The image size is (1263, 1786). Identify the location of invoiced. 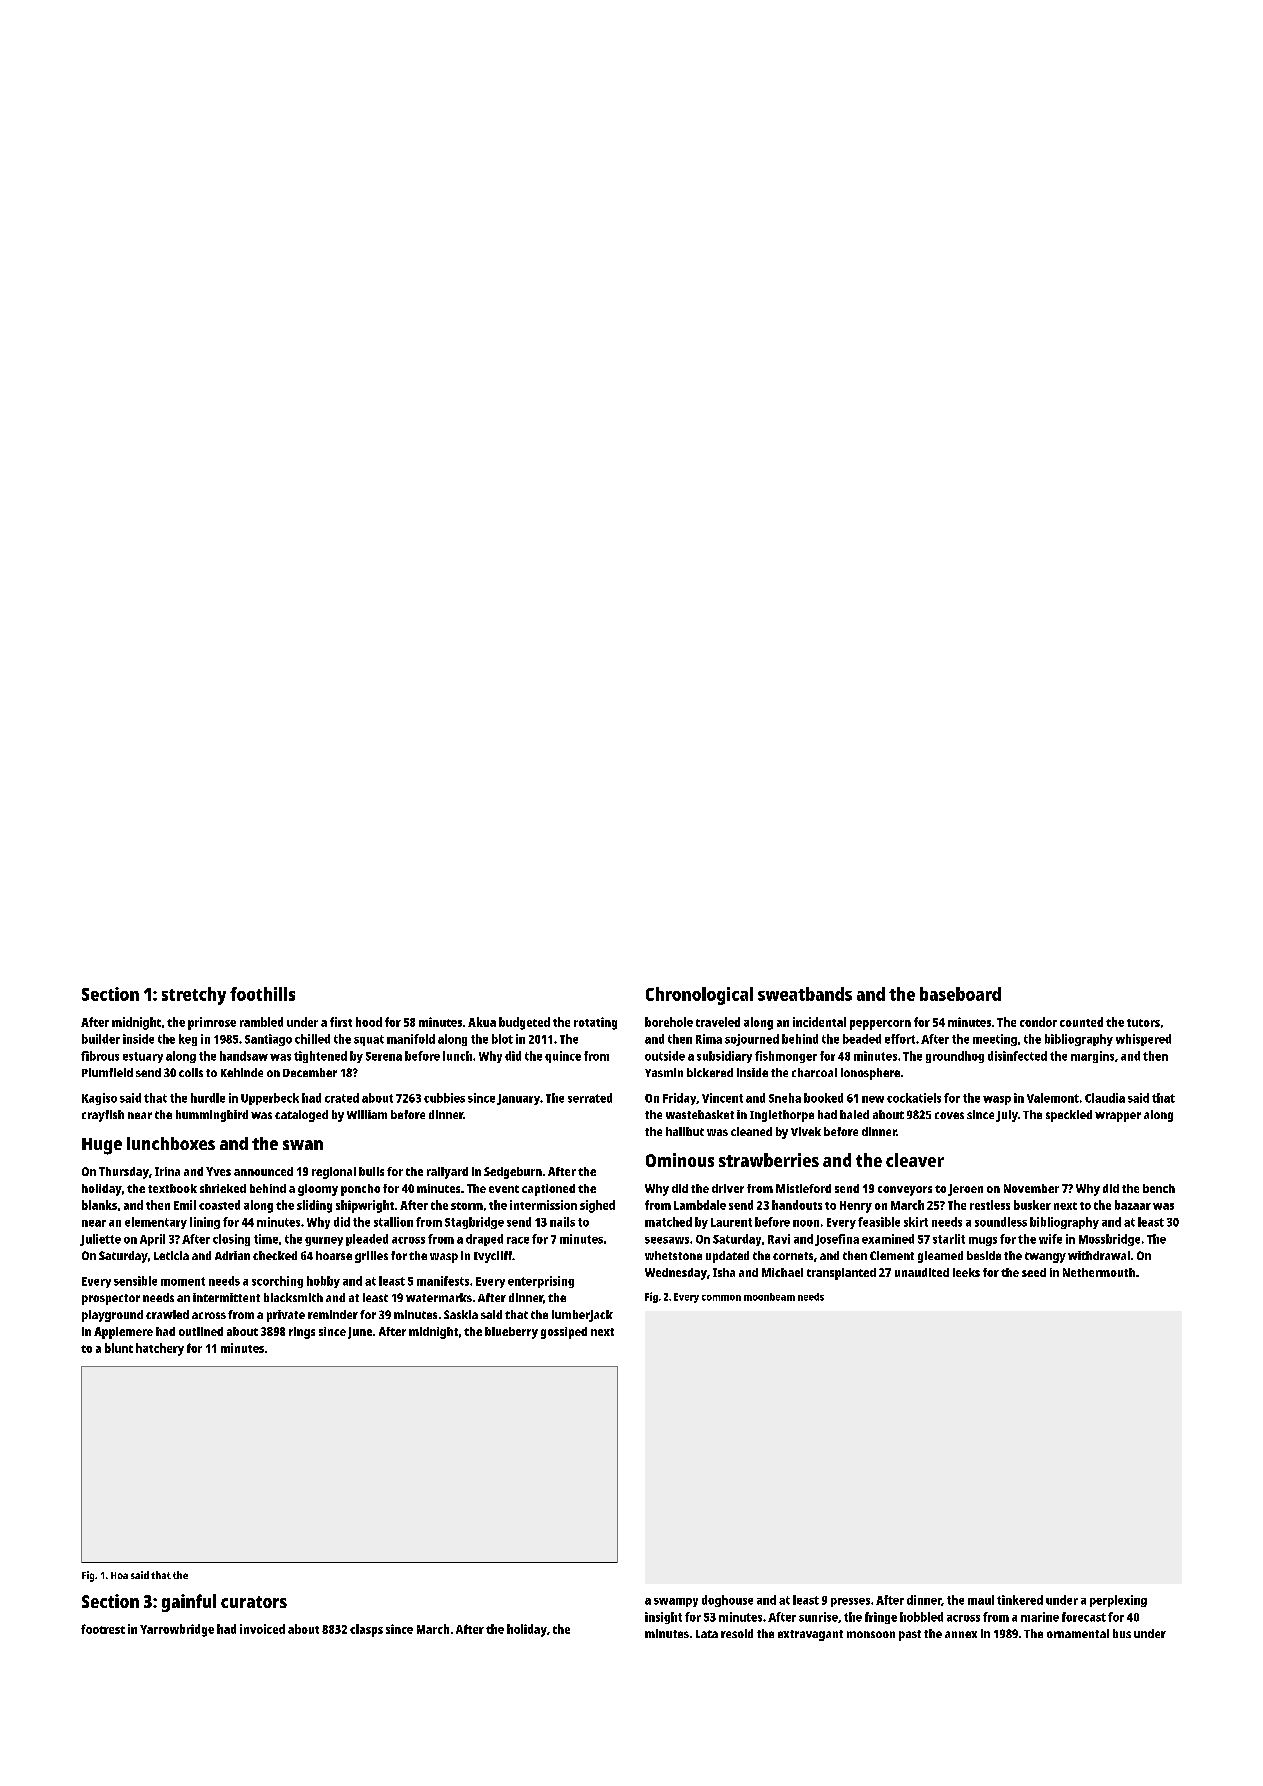
(262, 1629).
